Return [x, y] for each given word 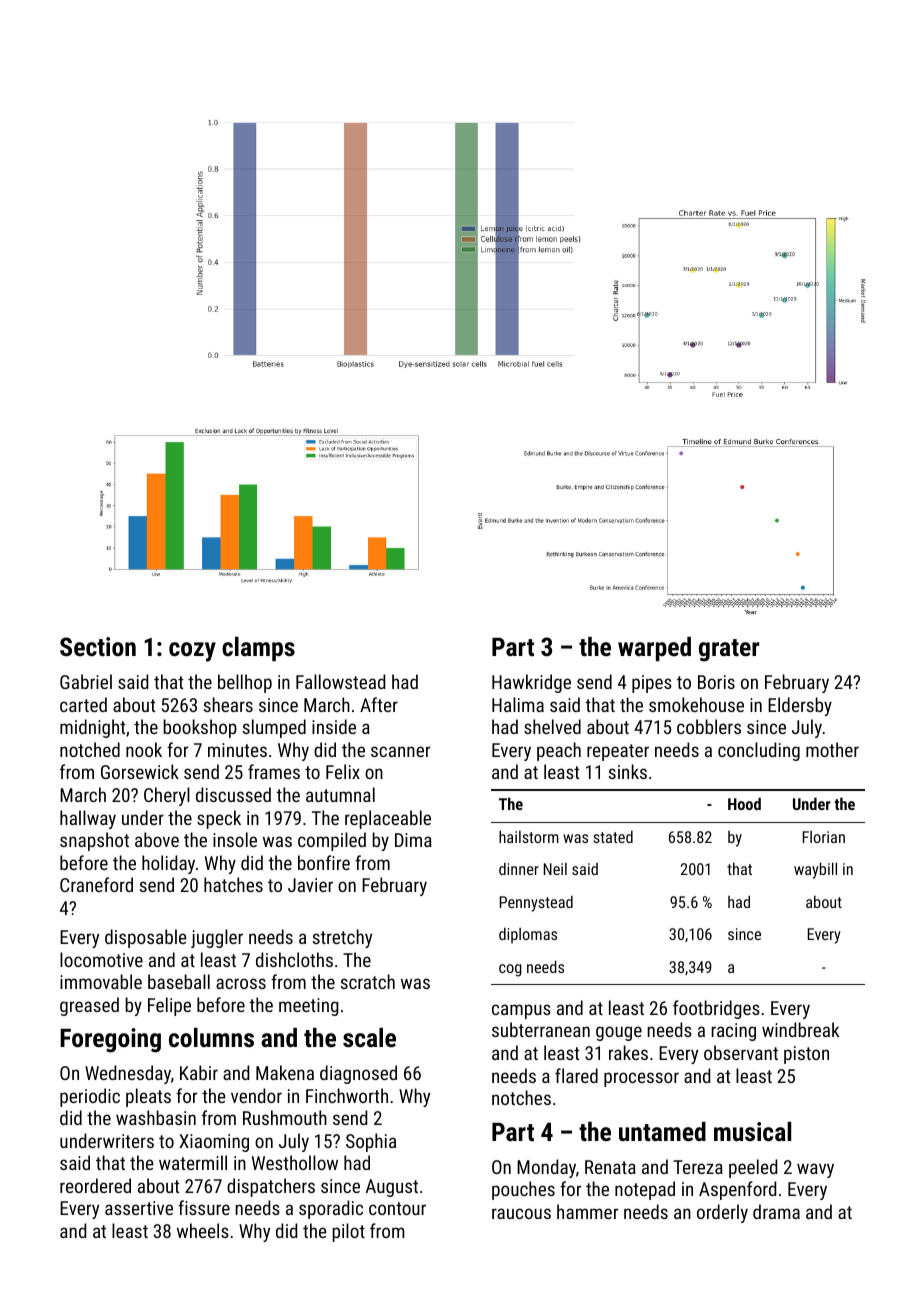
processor [641, 1079]
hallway [88, 819]
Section [98, 646]
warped [654, 649]
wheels [203, 1230]
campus [521, 1011]
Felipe [169, 1006]
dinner [519, 868]
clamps [258, 649]
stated [613, 836]
